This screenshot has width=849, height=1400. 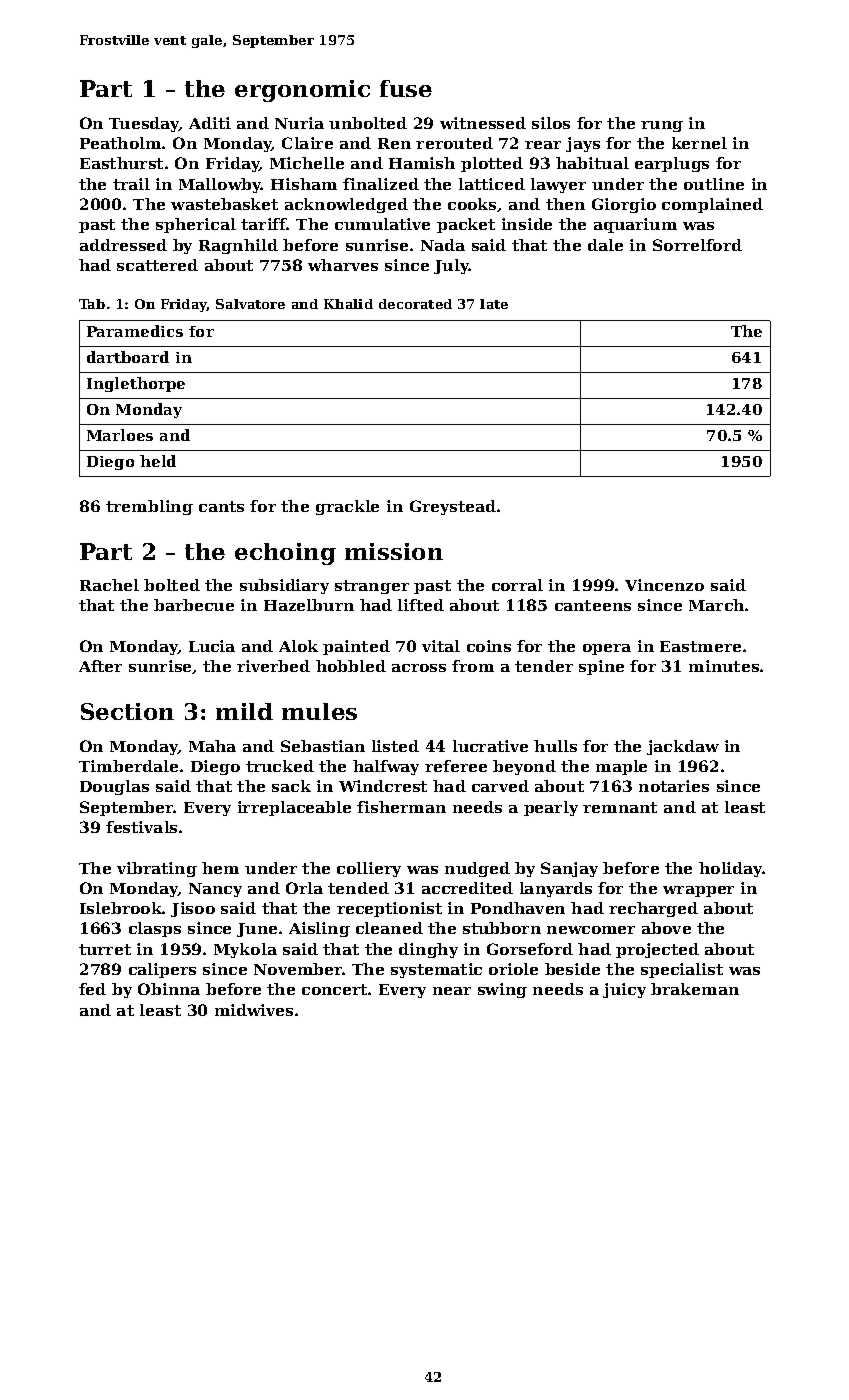 I want to click on ergonomic, so click(x=302, y=91).
